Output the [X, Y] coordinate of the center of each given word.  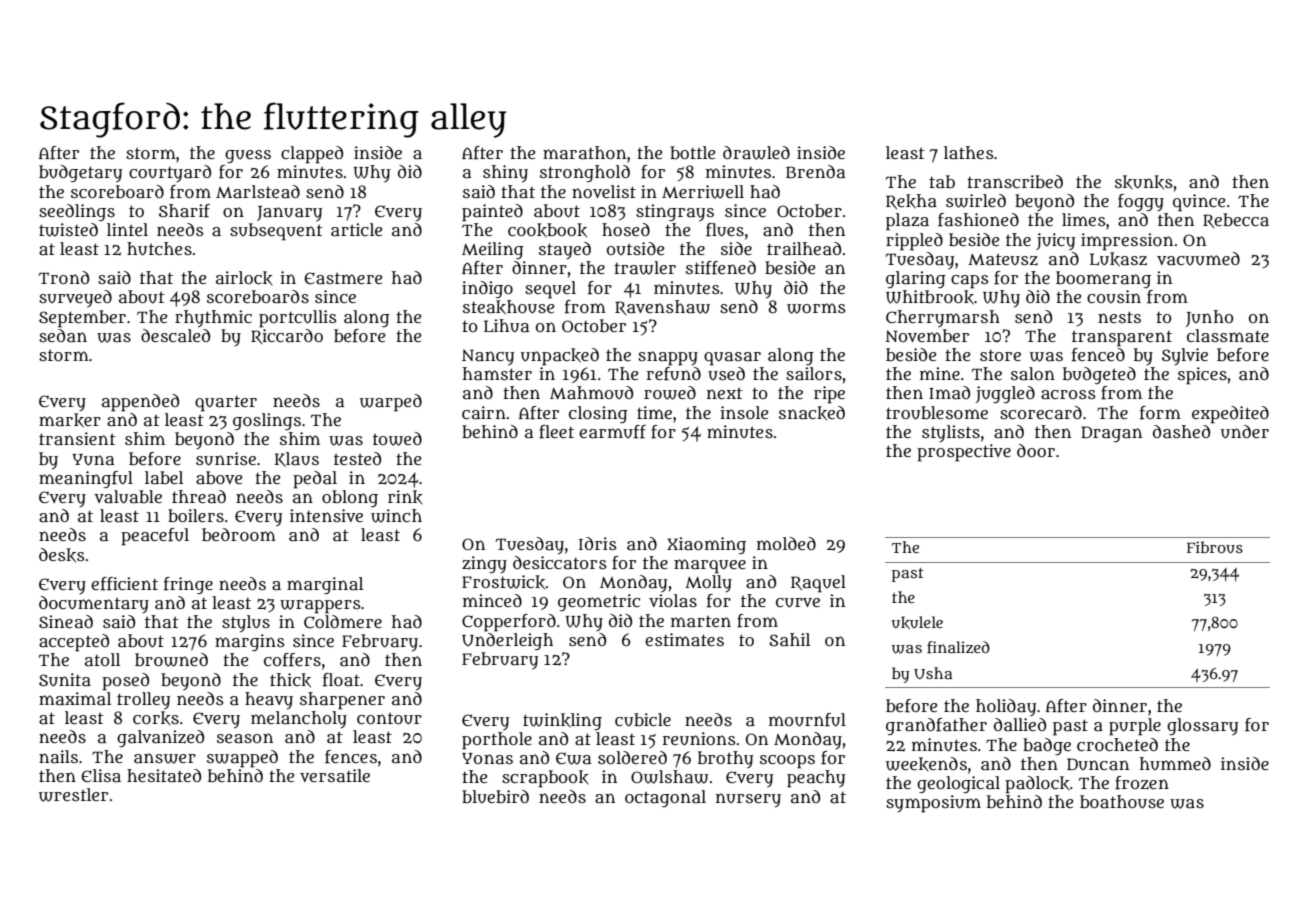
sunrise [226, 459]
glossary [1202, 727]
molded [786, 543]
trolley [143, 701]
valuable [128, 497]
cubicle [643, 720]
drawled [756, 153]
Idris [598, 543]
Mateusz [1003, 259]
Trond [64, 277]
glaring [916, 279]
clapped [312, 155]
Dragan [1111, 434]
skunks [1144, 182]
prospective [964, 453]
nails [58, 756]
